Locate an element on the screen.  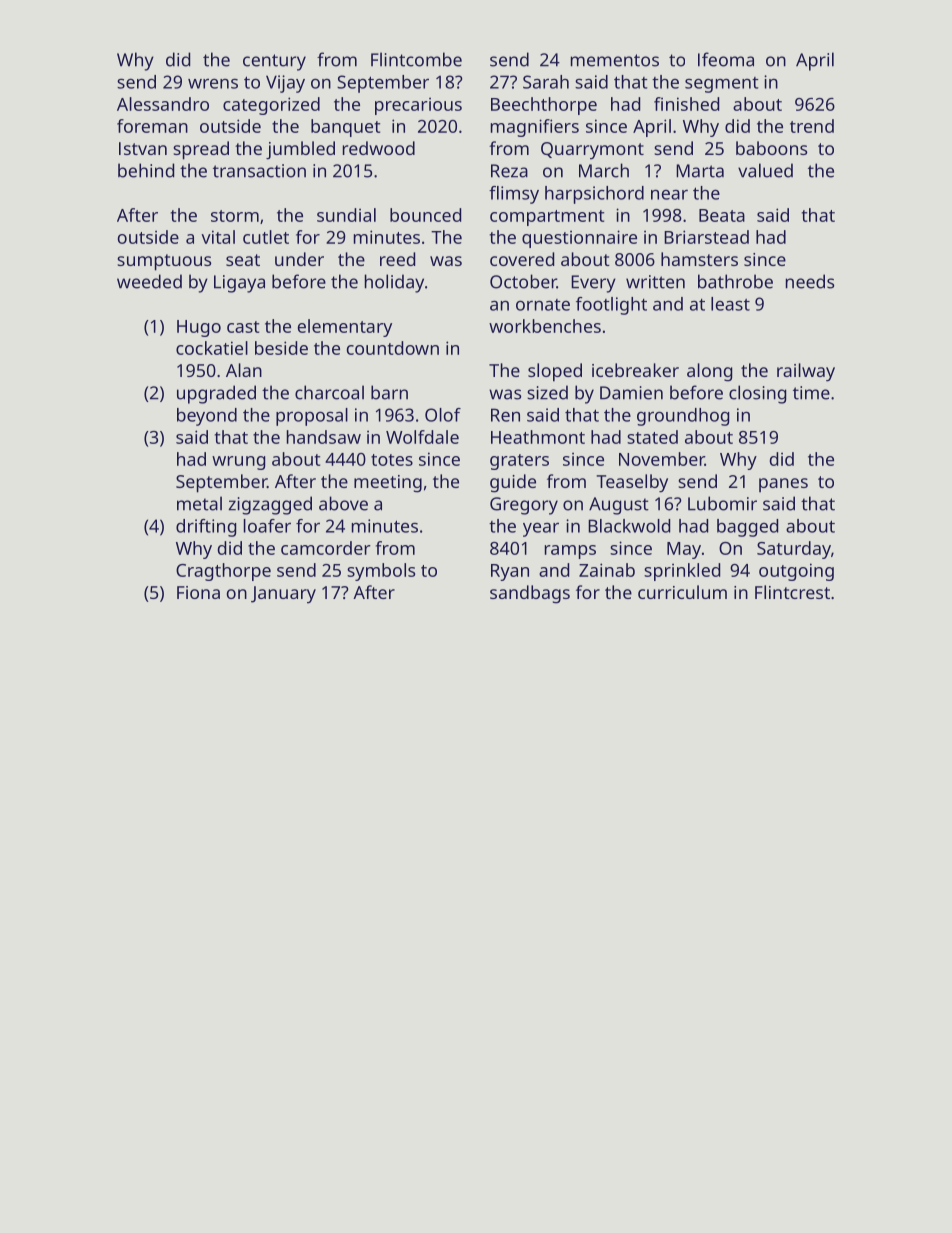
baboons is located at coordinates (771, 148).
